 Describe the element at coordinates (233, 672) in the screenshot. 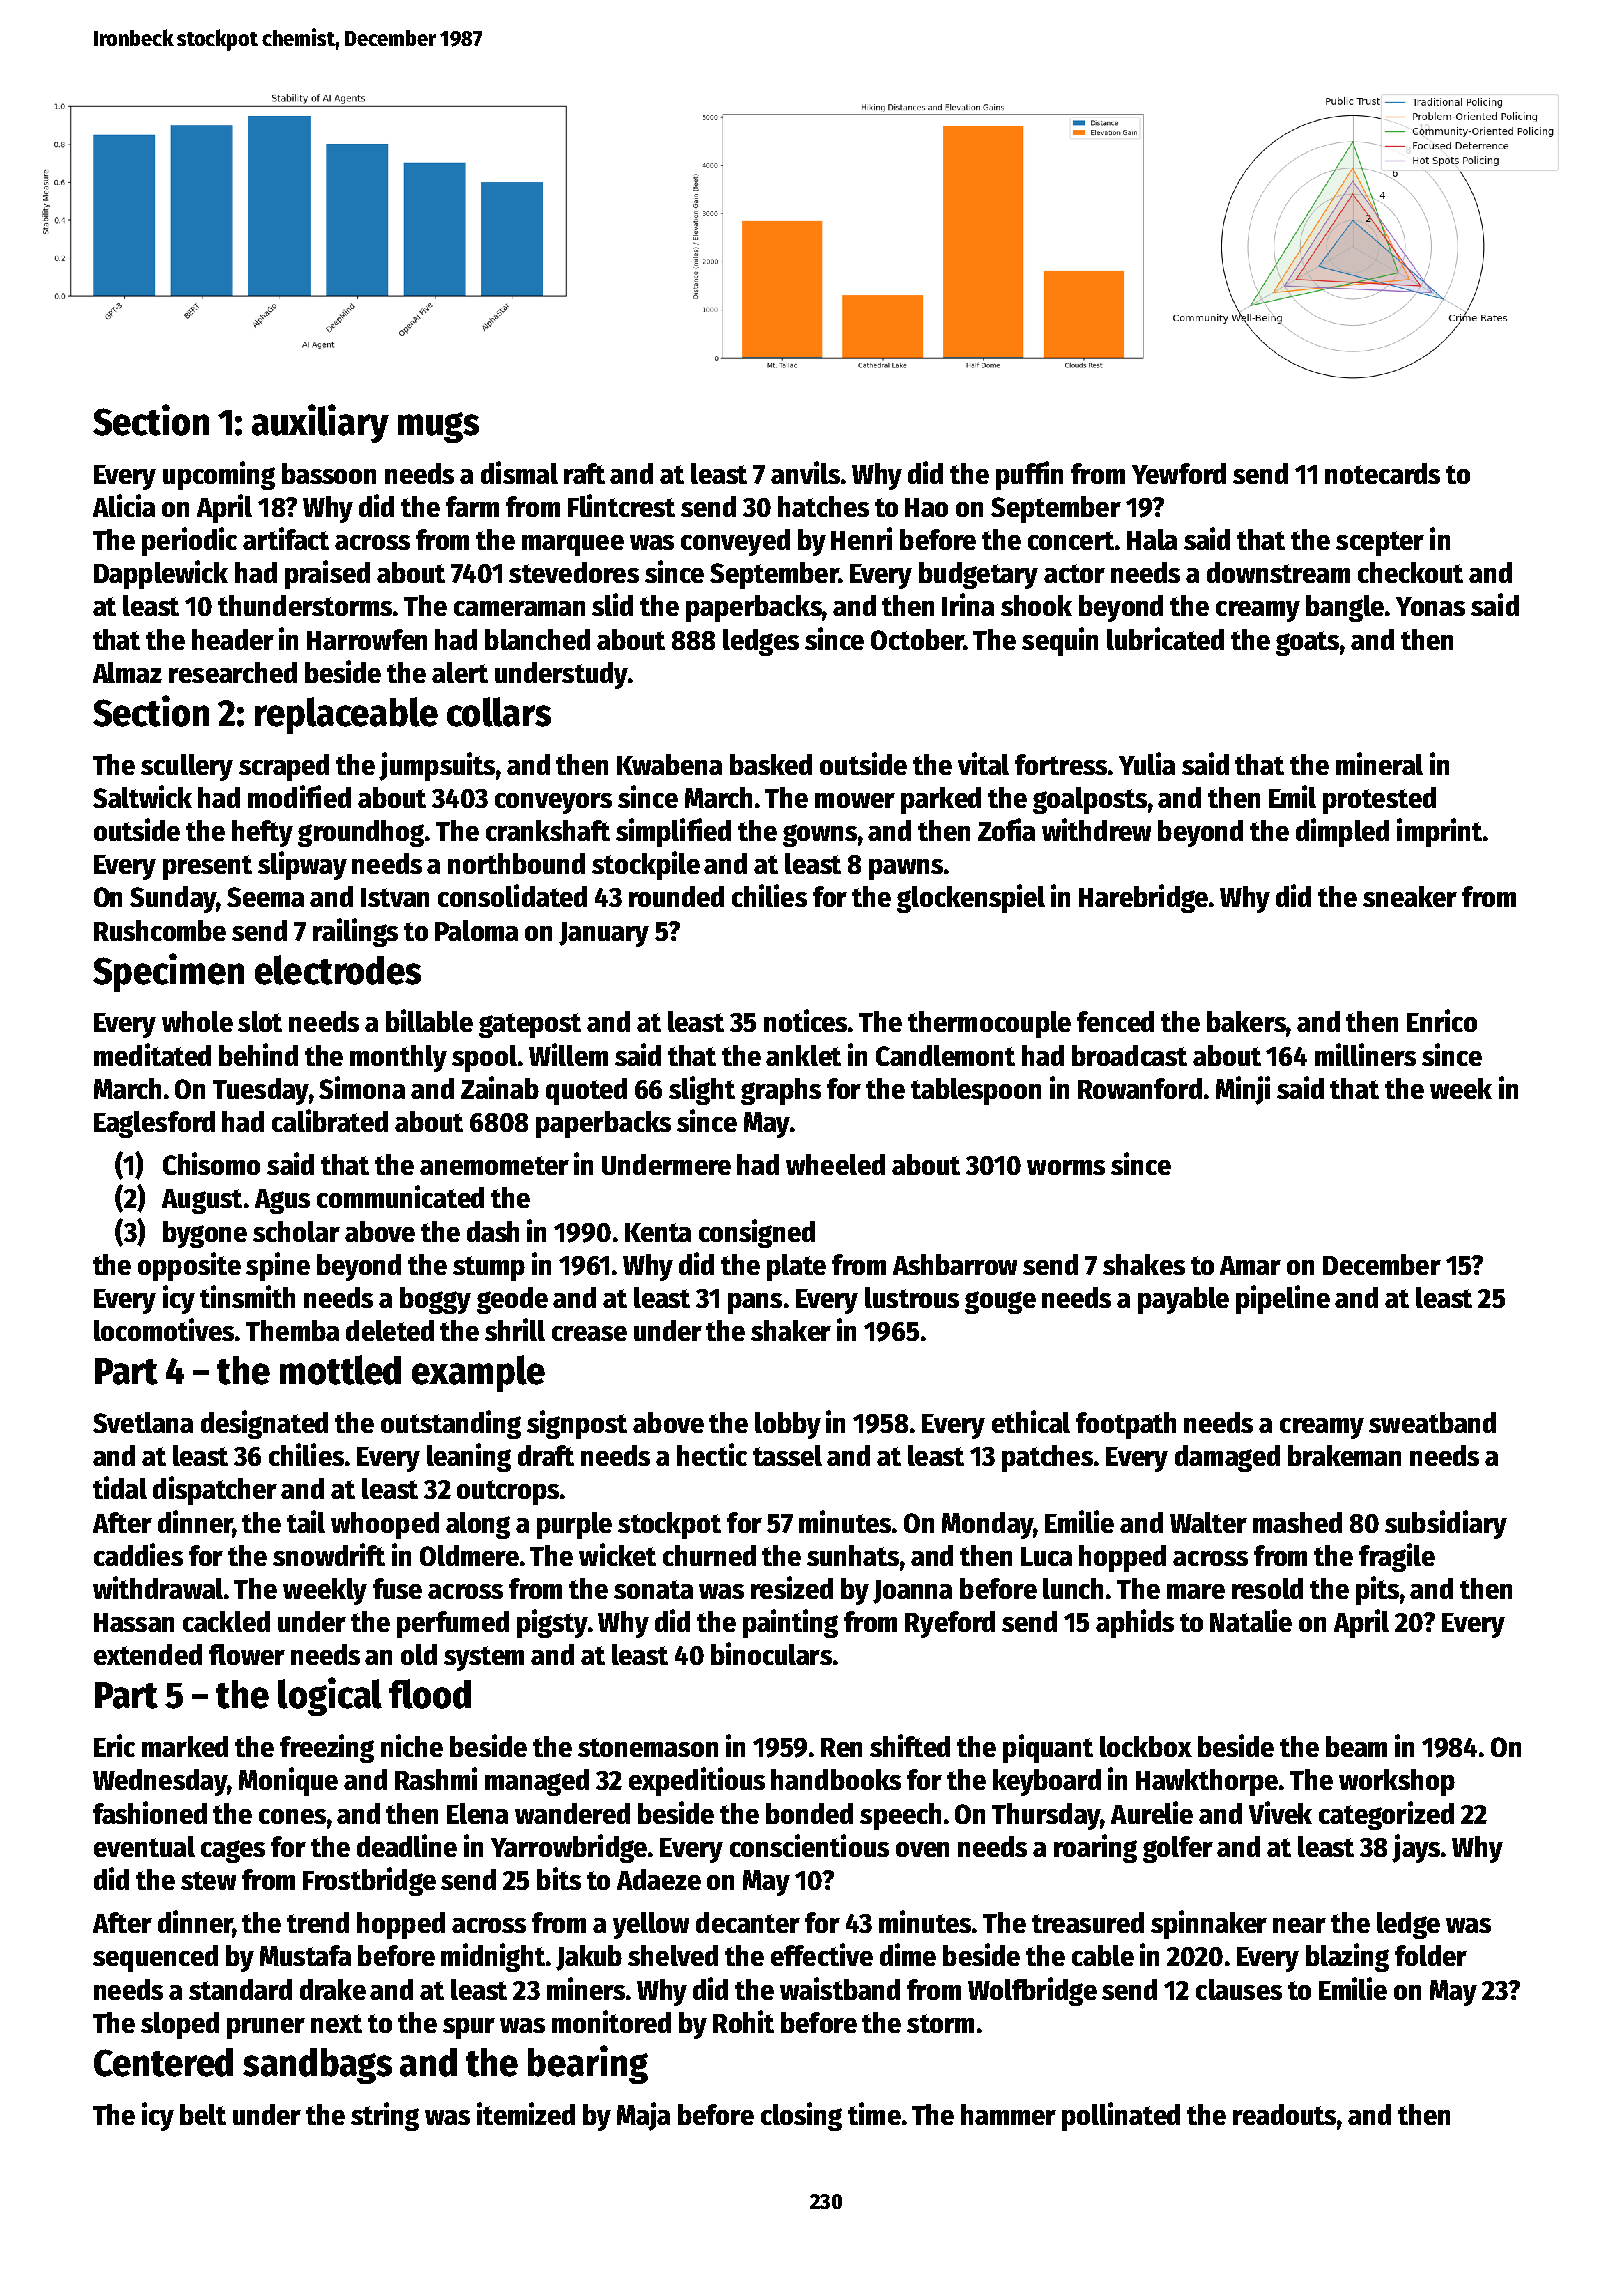

I see `researched` at that location.
